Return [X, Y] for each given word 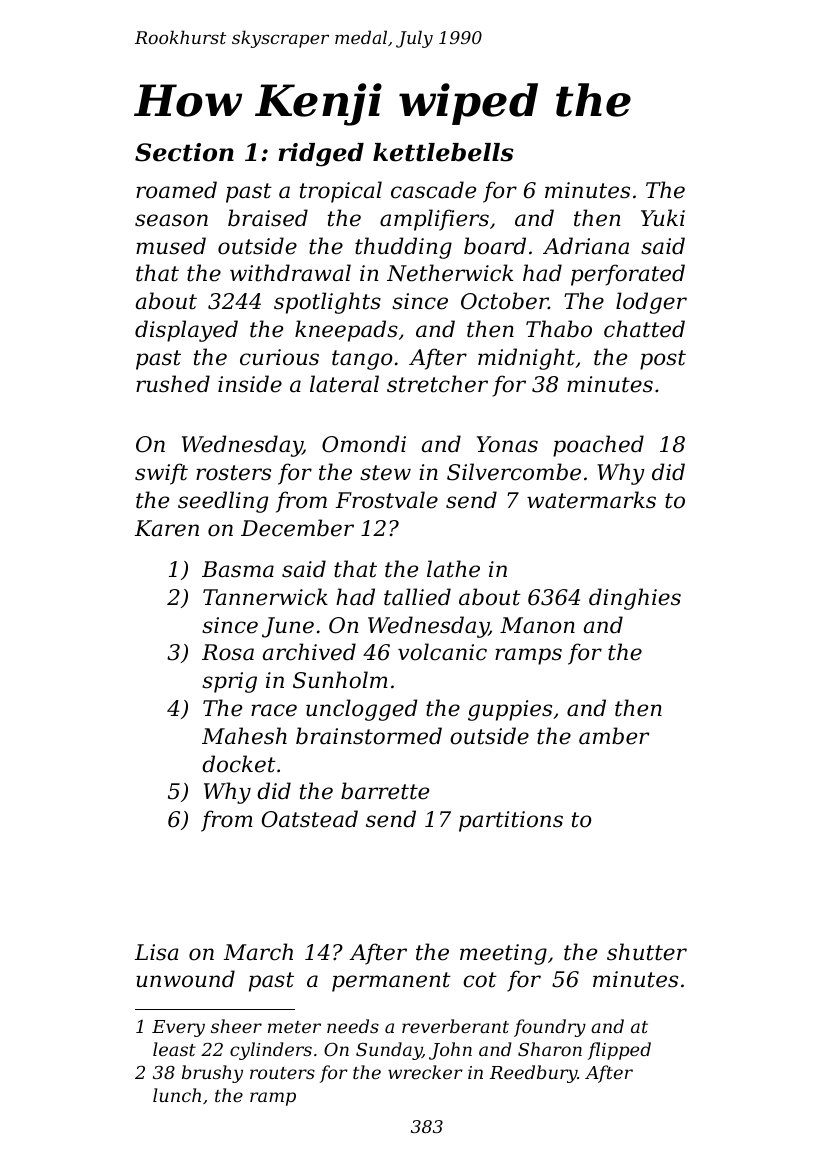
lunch [177, 1095]
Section [184, 152]
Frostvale [387, 500]
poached [598, 446]
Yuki [663, 218]
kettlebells [443, 152]
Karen [167, 528]
